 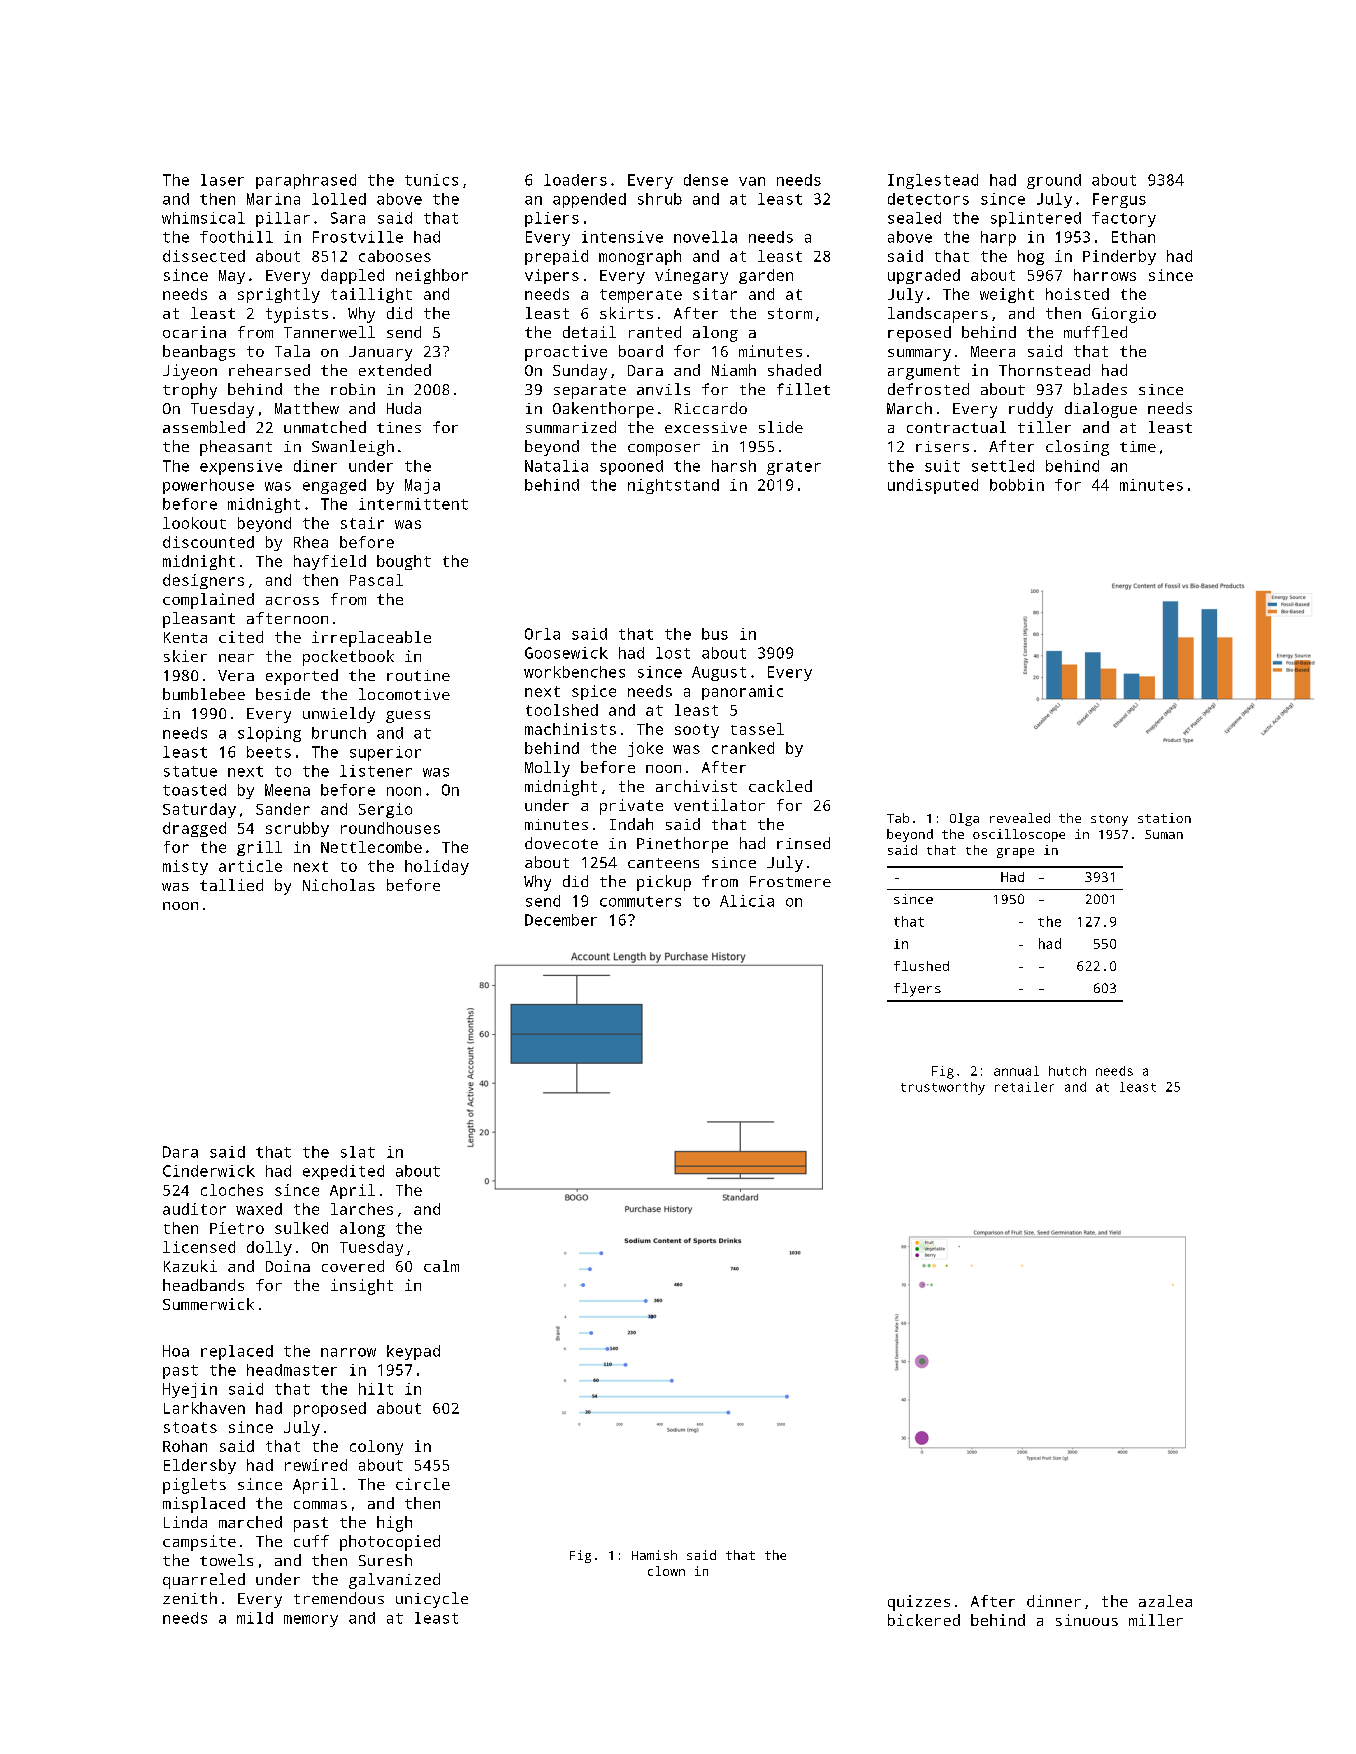 I want to click on quizzes, so click(x=919, y=1603).
